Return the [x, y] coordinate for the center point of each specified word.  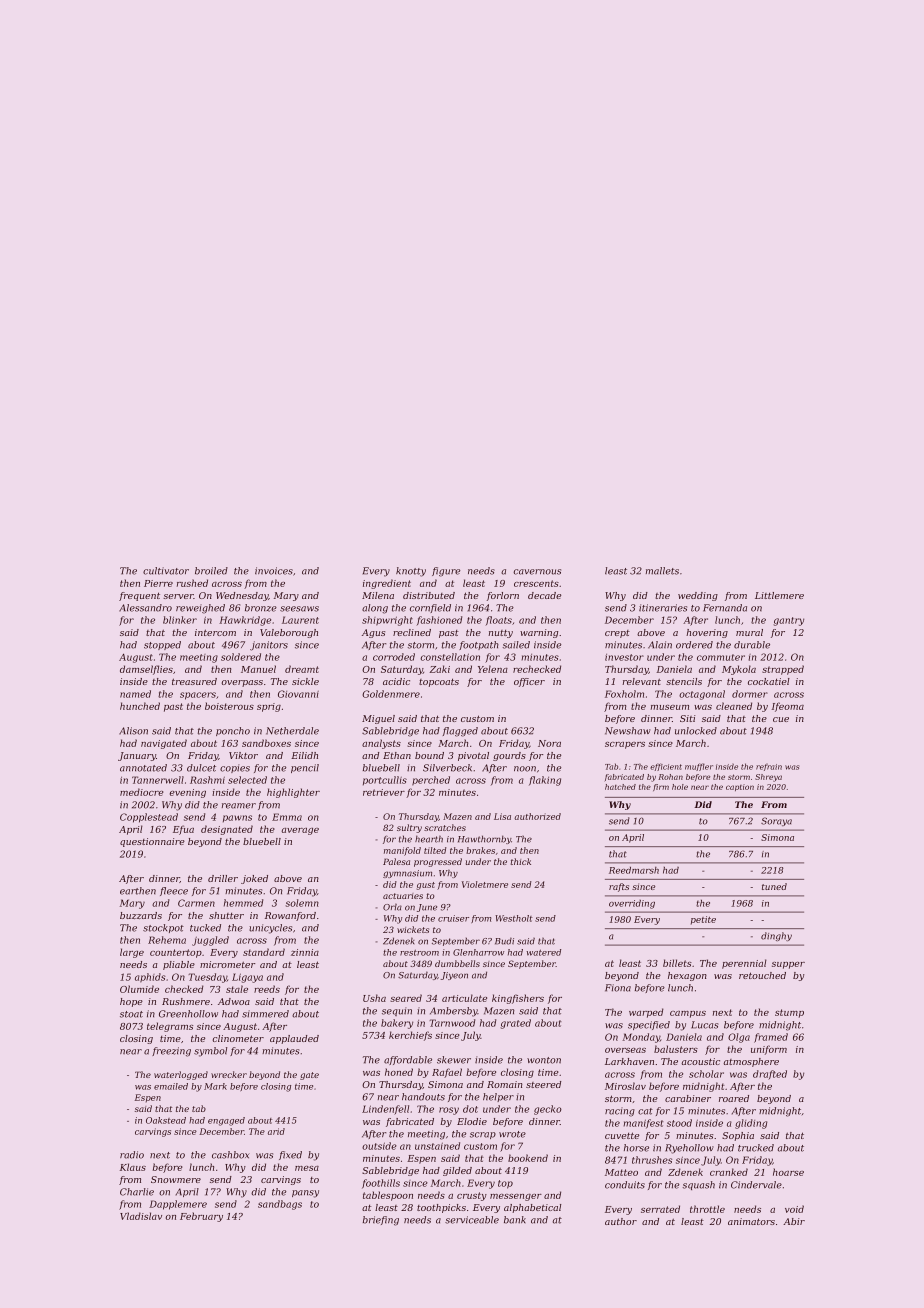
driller [223, 878]
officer [529, 682]
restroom [419, 953]
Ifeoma [787, 707]
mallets [662, 571]
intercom [215, 632]
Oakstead [166, 1120]
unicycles [270, 929]
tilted [435, 850]
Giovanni [298, 694]
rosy [449, 1111]
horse [636, 1148]
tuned [774, 886]
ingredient [387, 584]
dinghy [776, 936]
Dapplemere [178, 1205]
